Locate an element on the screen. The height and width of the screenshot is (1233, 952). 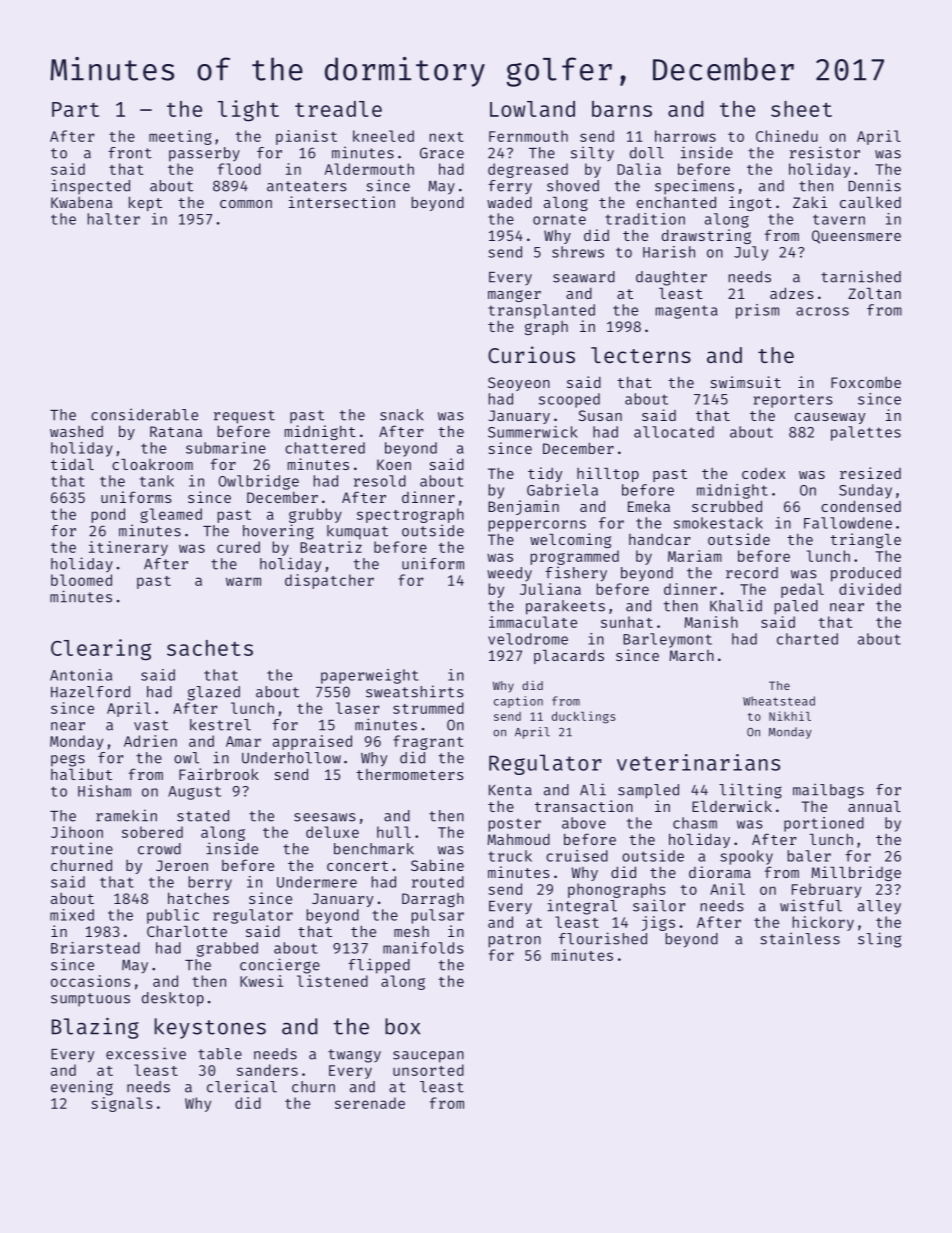
box is located at coordinates (402, 1026).
